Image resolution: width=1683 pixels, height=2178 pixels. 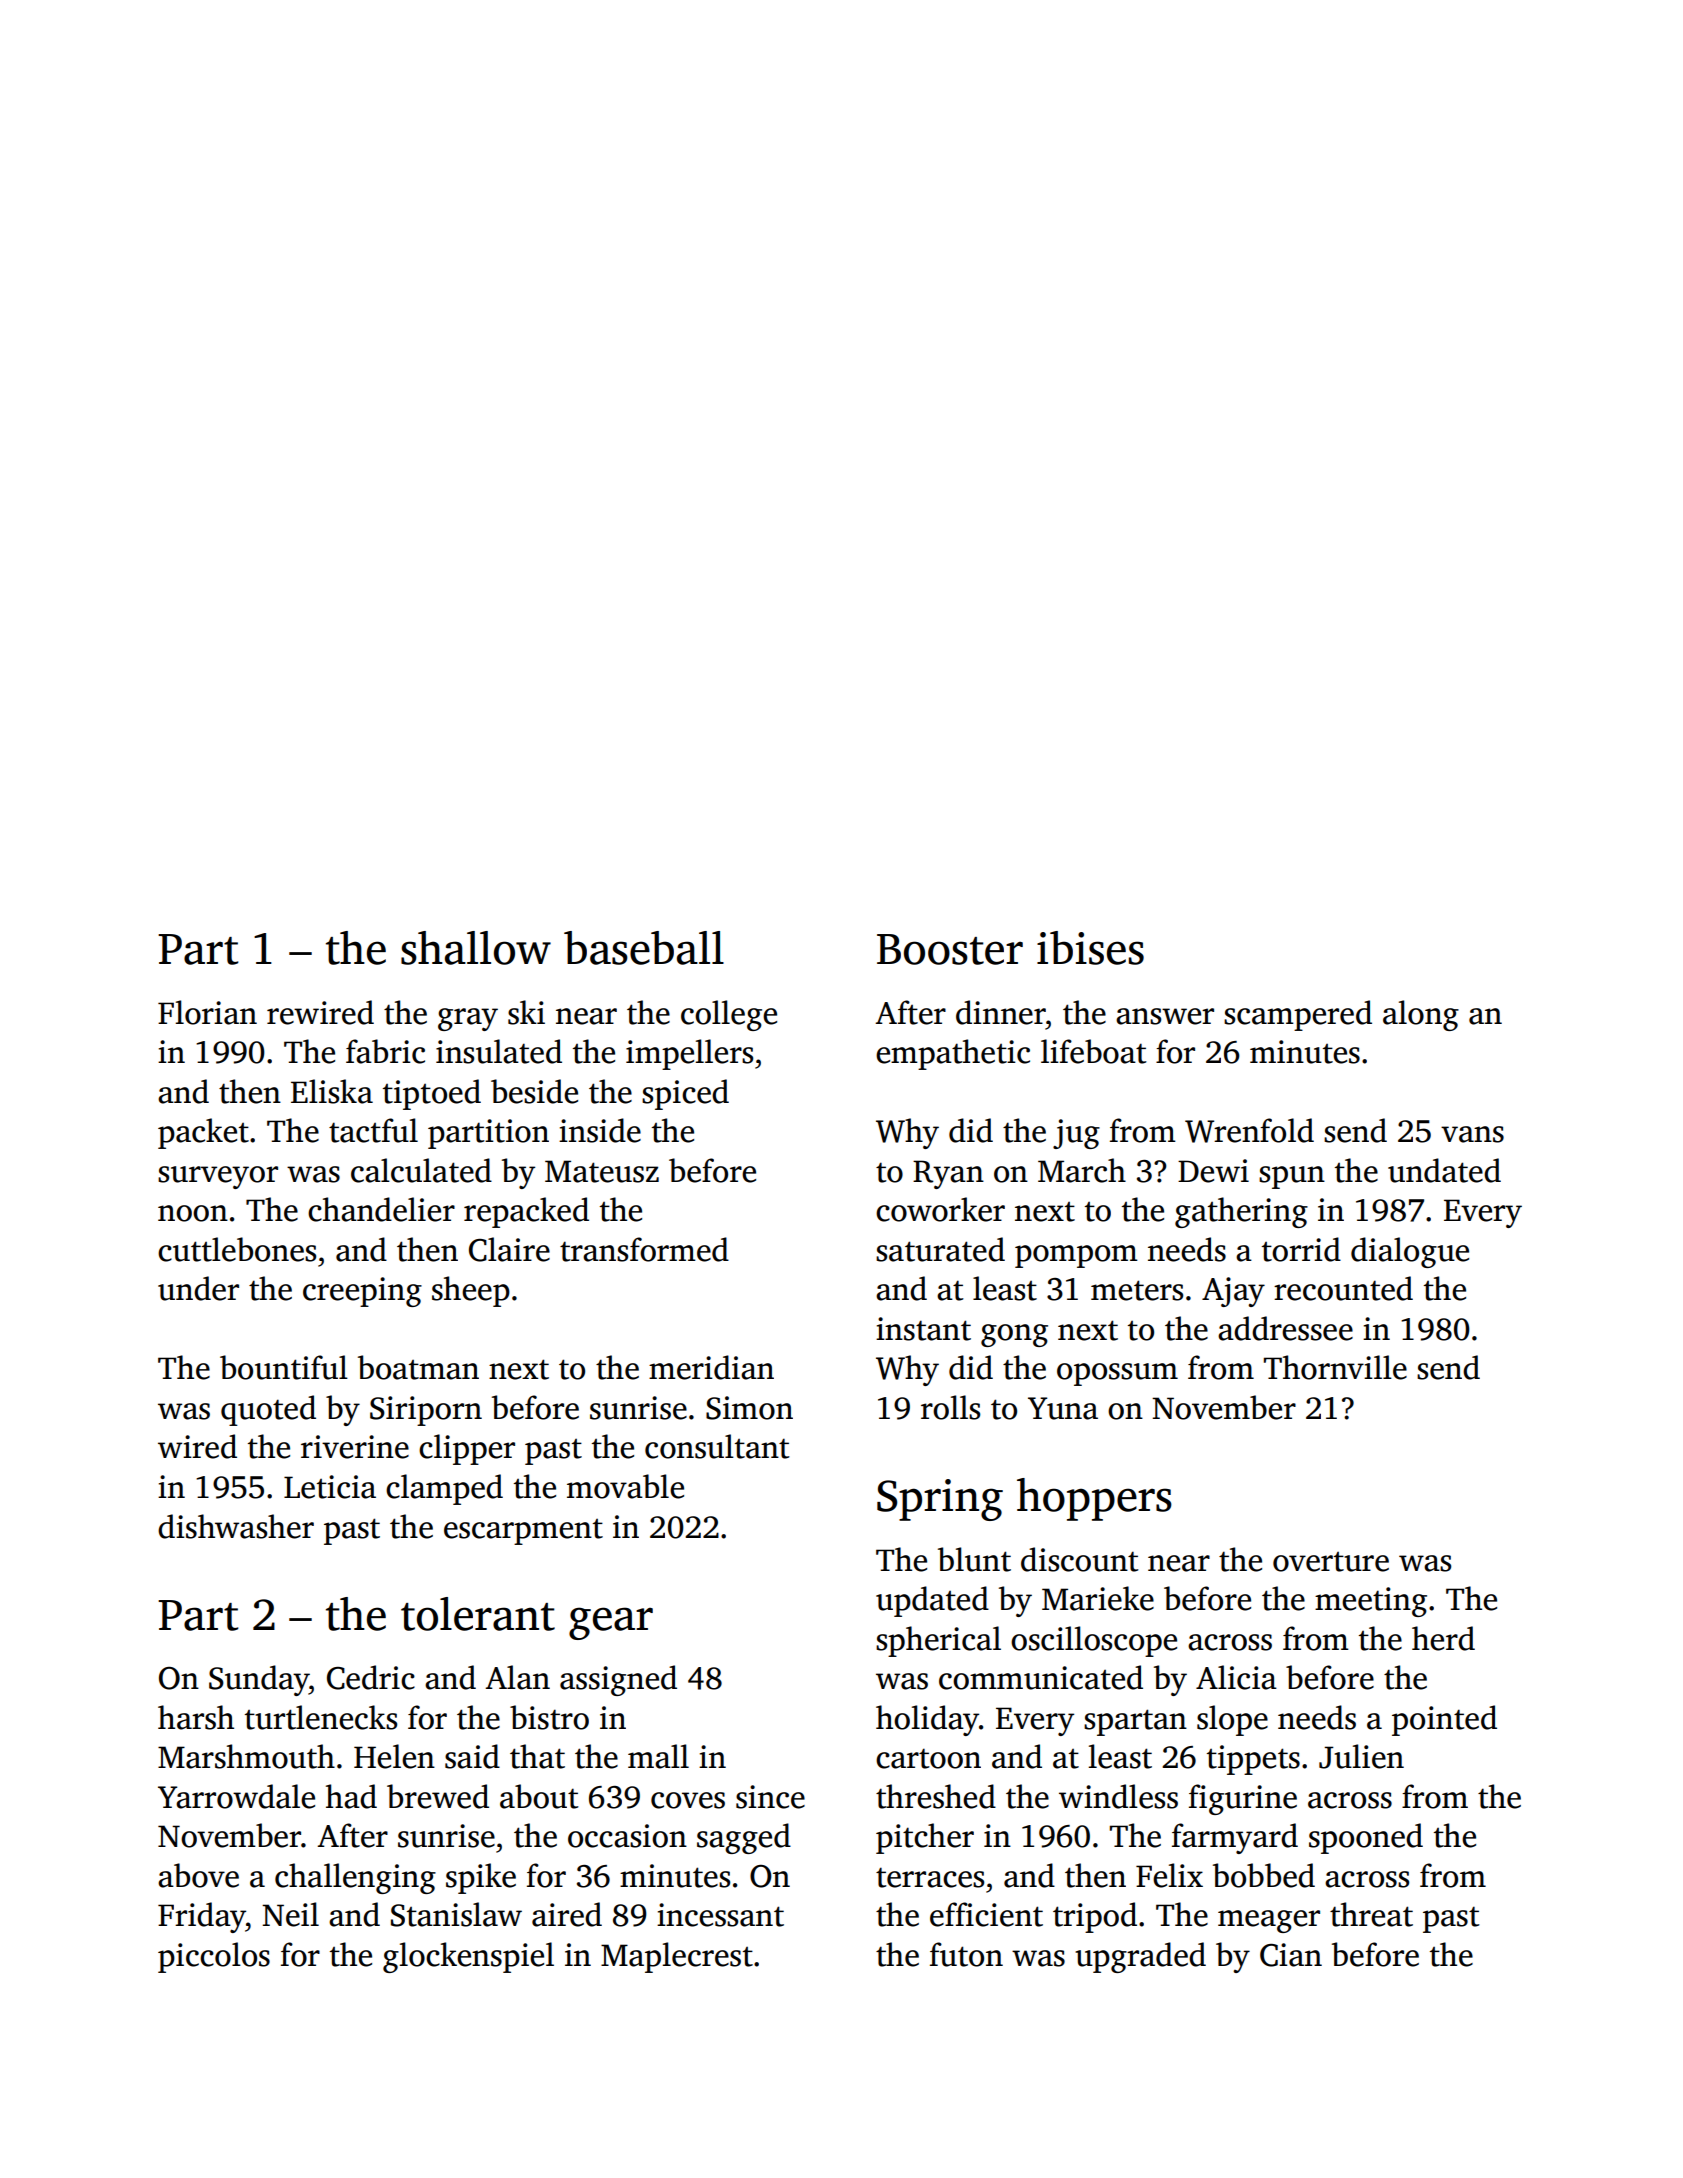 What do you see at coordinates (1410, 1252) in the screenshot?
I see `dialogue` at bounding box center [1410, 1252].
